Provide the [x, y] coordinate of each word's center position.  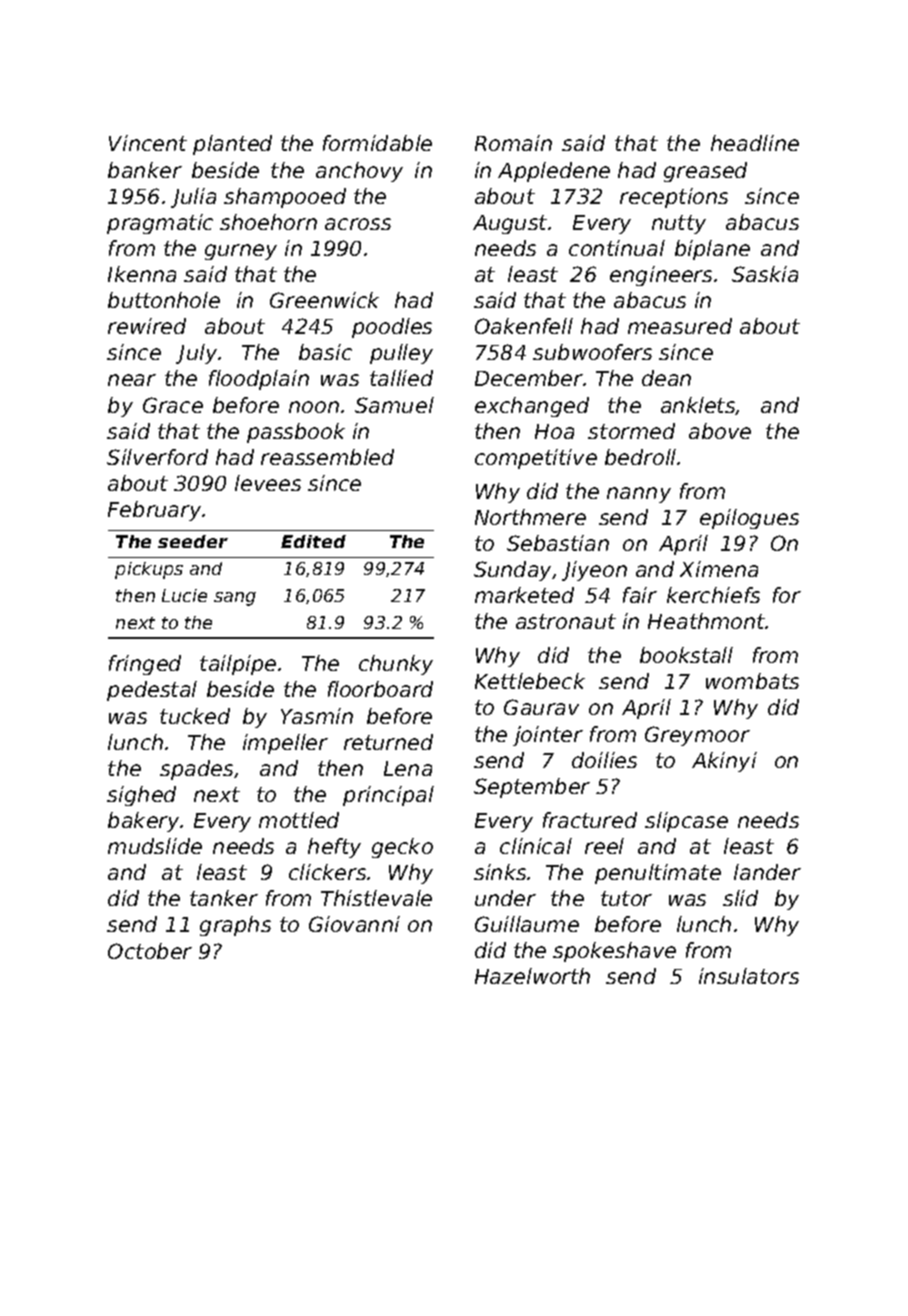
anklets [698, 406]
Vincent [148, 143]
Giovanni [354, 924]
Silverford [157, 457]
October [150, 951]
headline [755, 143]
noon [314, 407]
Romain [513, 143]
